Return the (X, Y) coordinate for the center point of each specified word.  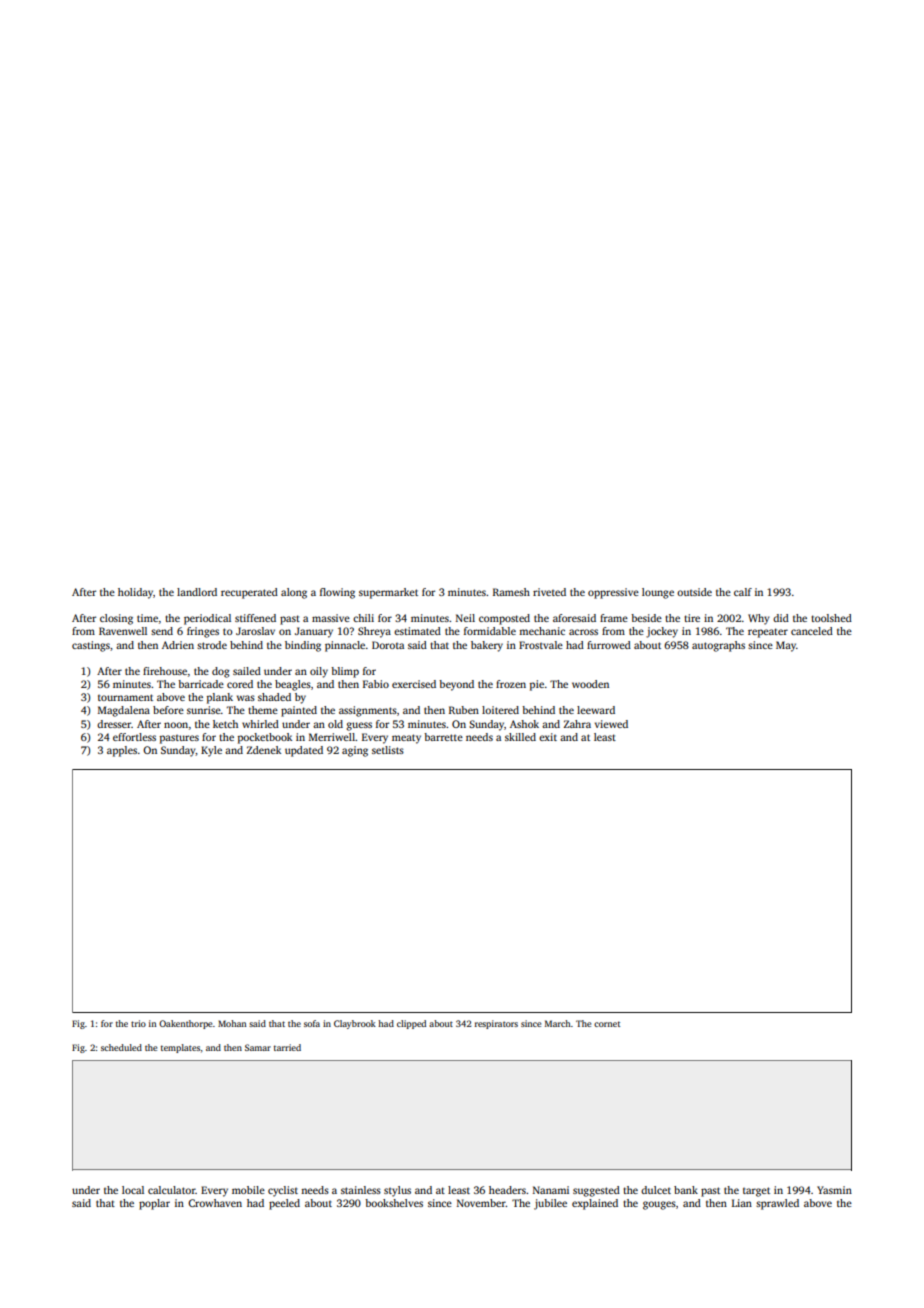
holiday (135, 593)
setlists (388, 750)
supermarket (388, 593)
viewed (611, 724)
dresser (114, 724)
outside (694, 592)
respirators (496, 1024)
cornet (607, 1024)
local (133, 1190)
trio (138, 1023)
